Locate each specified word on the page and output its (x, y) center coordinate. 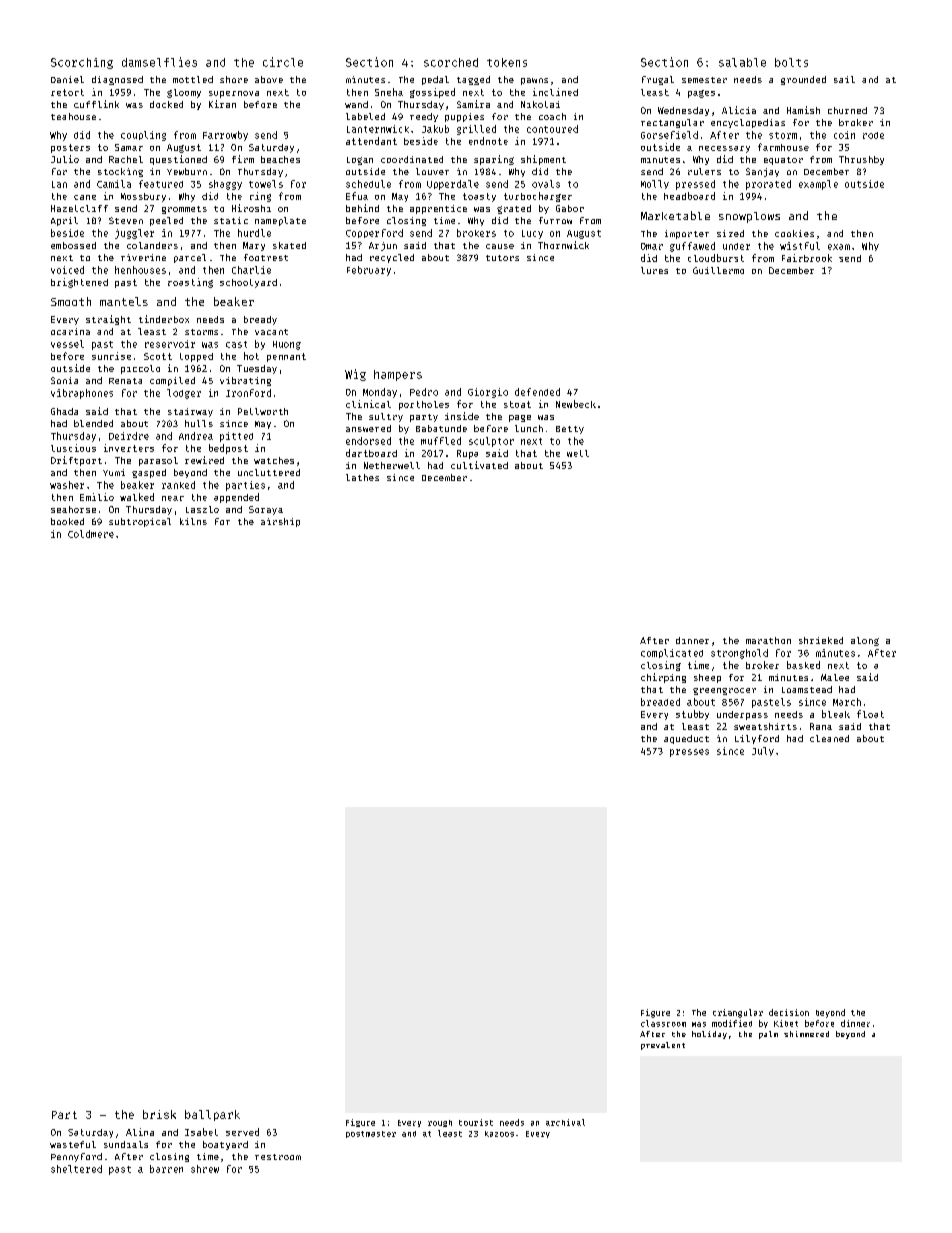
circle (283, 62)
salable (742, 62)
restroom (278, 1157)
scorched (451, 62)
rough (440, 1123)
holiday (709, 1035)
